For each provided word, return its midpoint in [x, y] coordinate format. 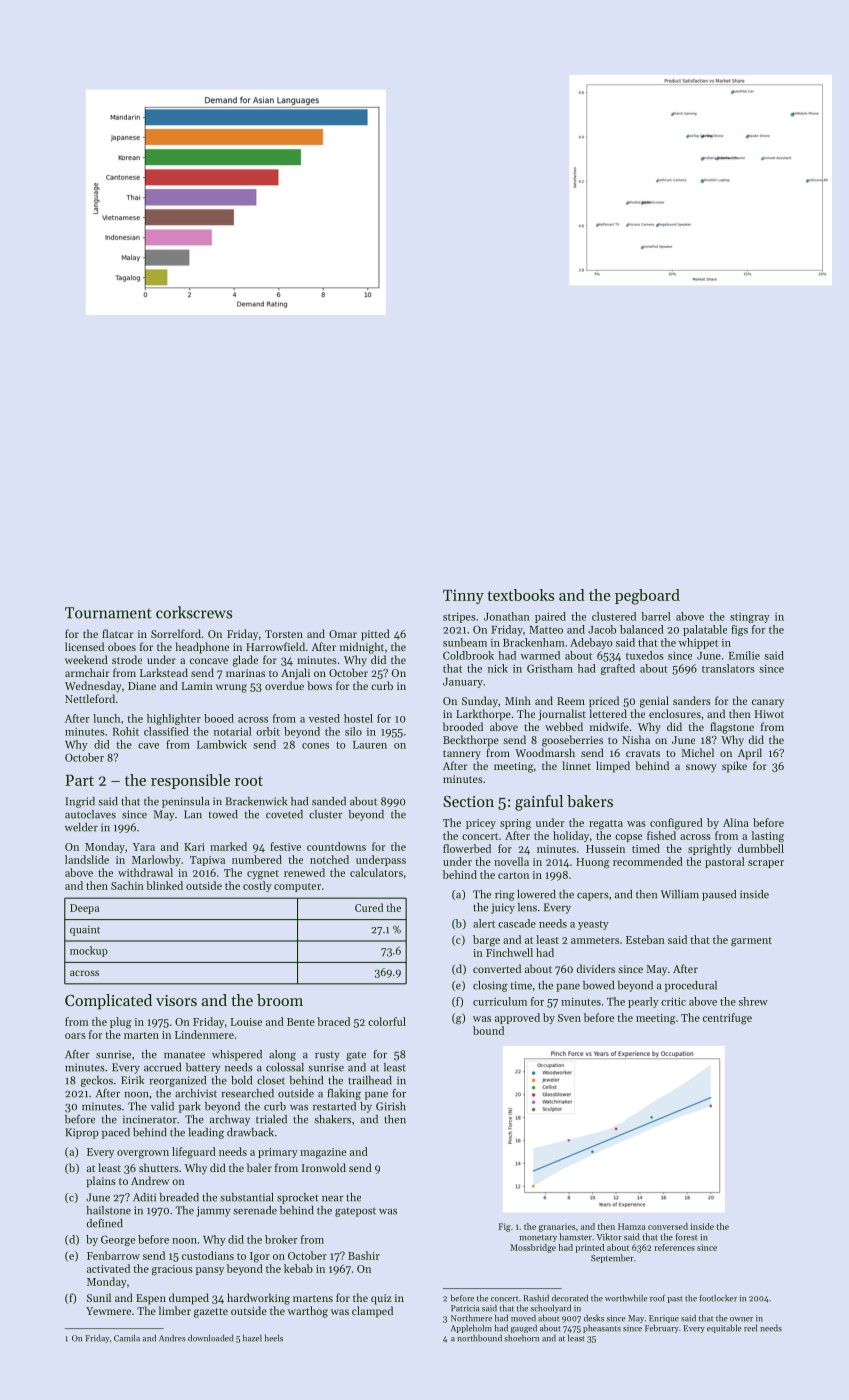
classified [166, 731]
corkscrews [194, 612]
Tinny [463, 596]
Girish [391, 1106]
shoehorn [521, 1338]
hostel [358, 718]
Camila [127, 1338]
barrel [655, 616]
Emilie [744, 655]
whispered [237, 1055]
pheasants [602, 1329]
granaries [557, 1227]
